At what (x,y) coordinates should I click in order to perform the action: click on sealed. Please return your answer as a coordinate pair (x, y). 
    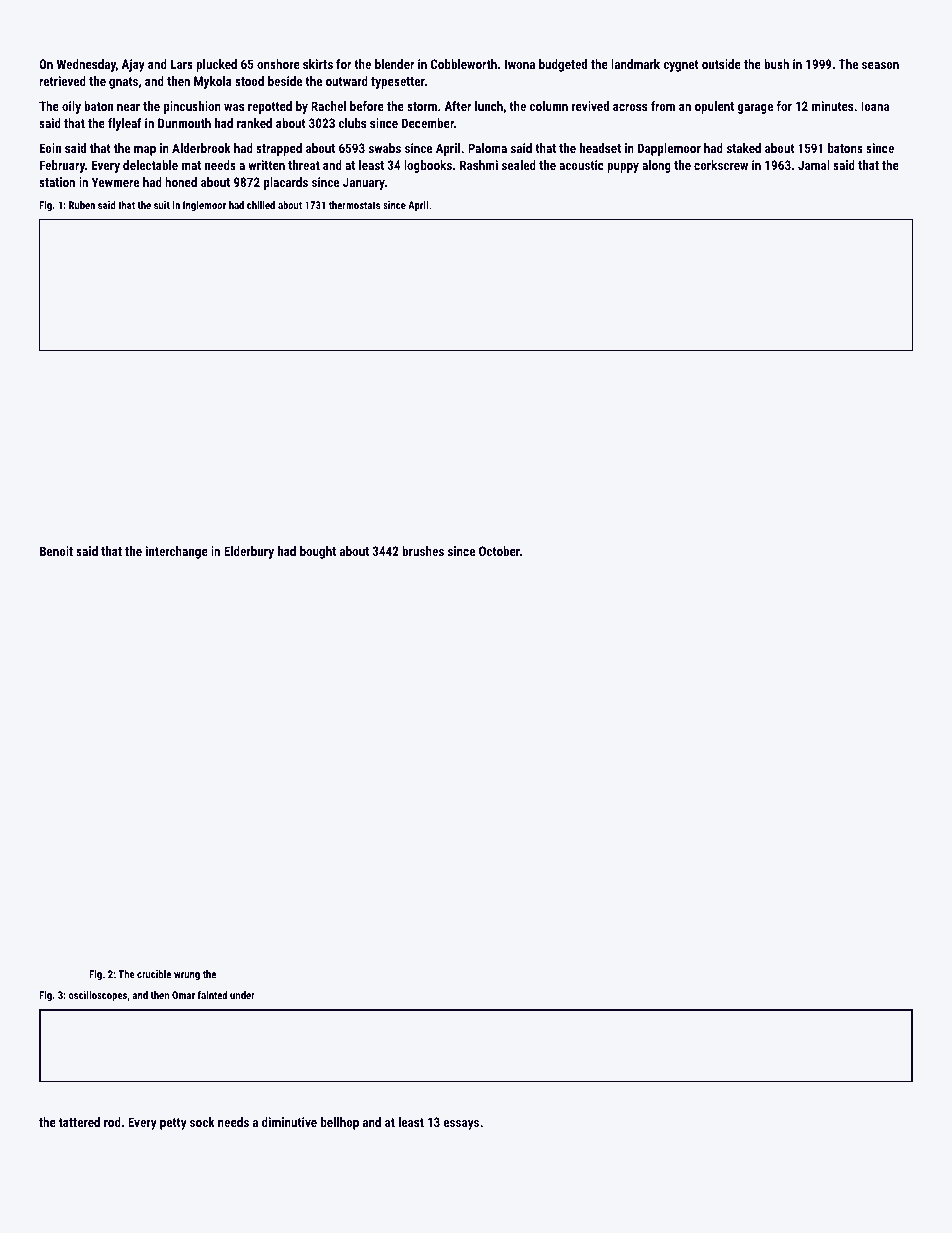
    Looking at the image, I should click on (519, 165).
